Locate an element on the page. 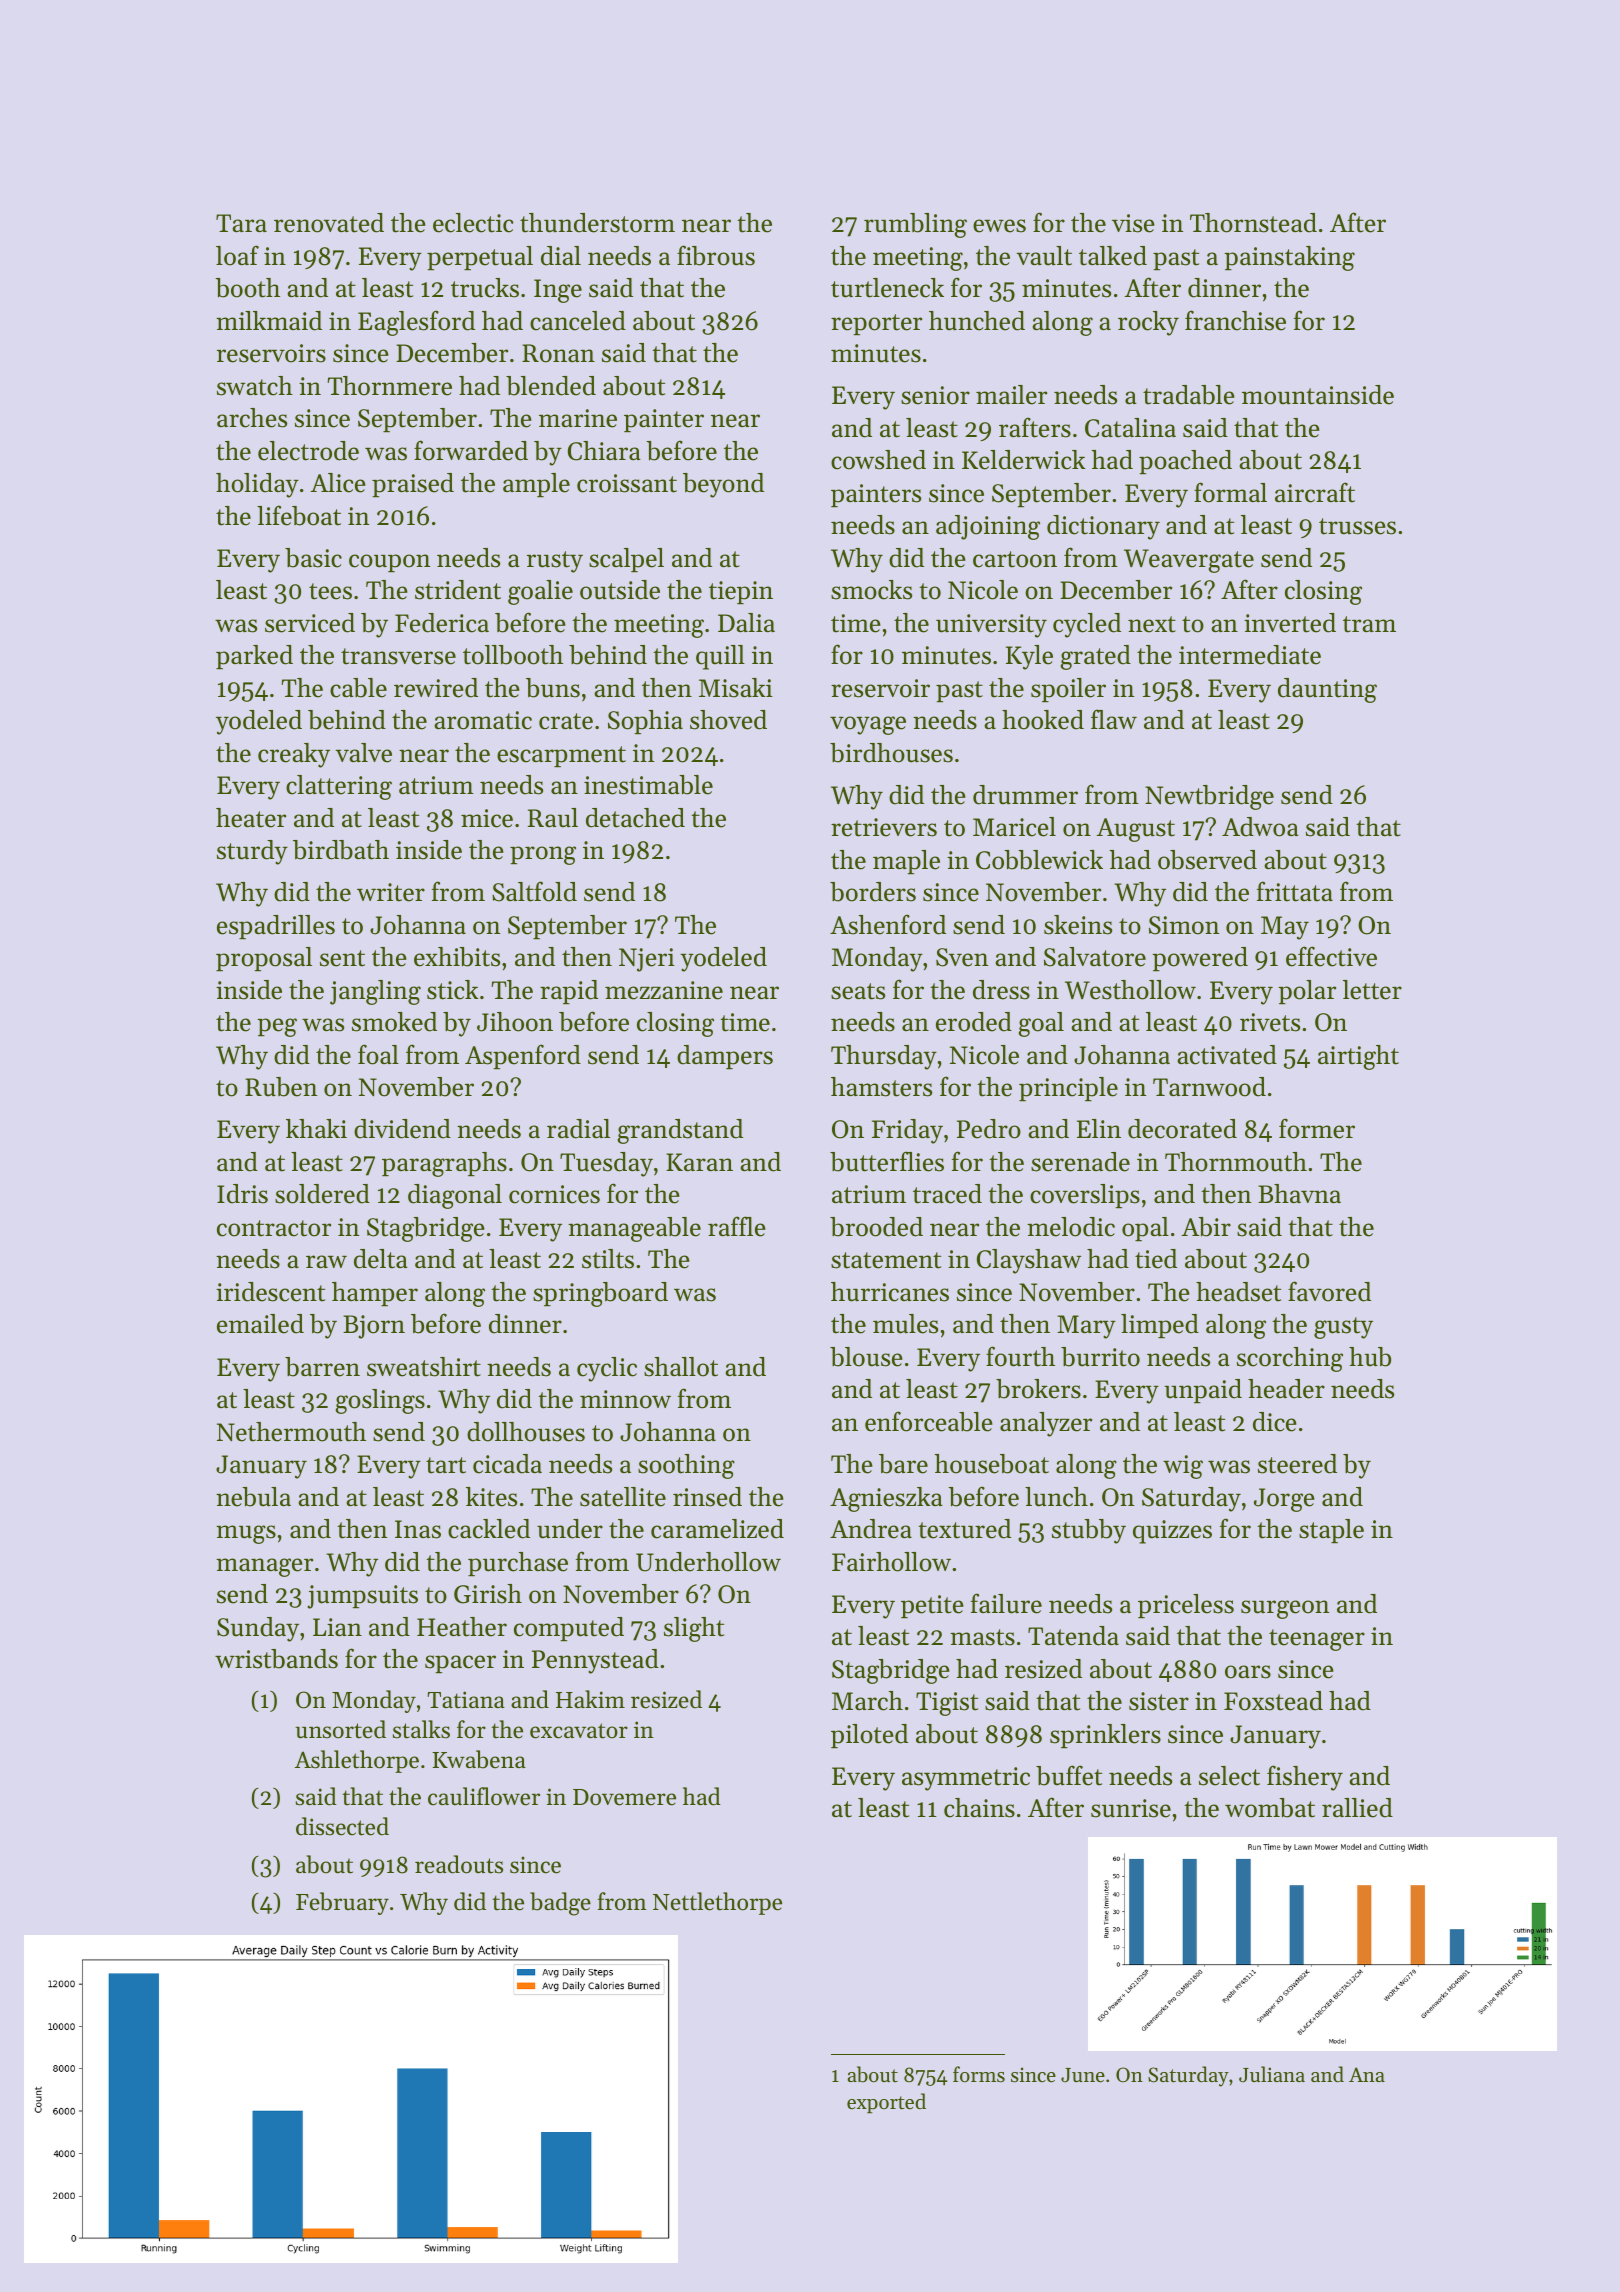 The image size is (1620, 2292). cable is located at coordinates (358, 688).
